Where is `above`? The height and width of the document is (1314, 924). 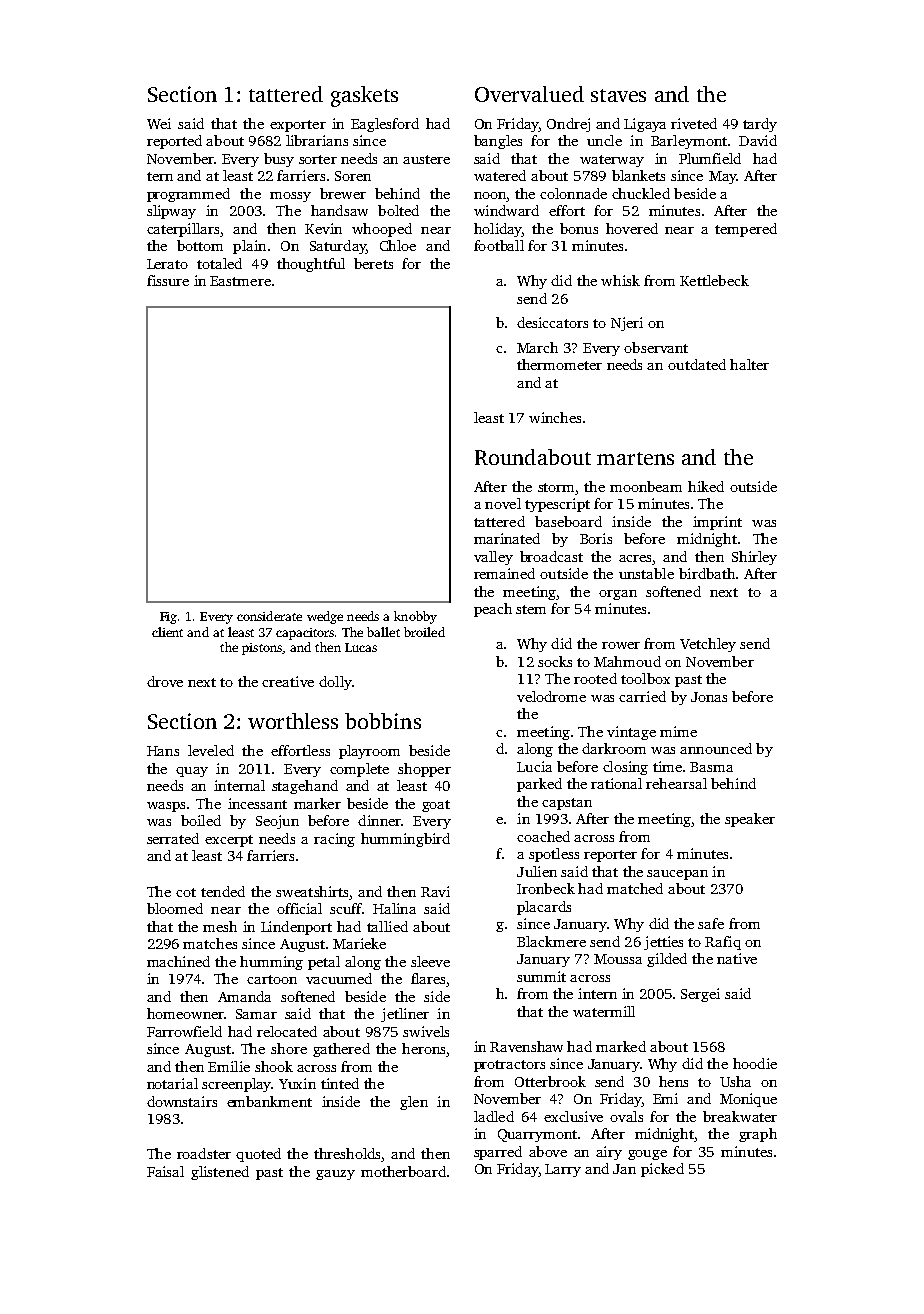
above is located at coordinates (548, 1151).
